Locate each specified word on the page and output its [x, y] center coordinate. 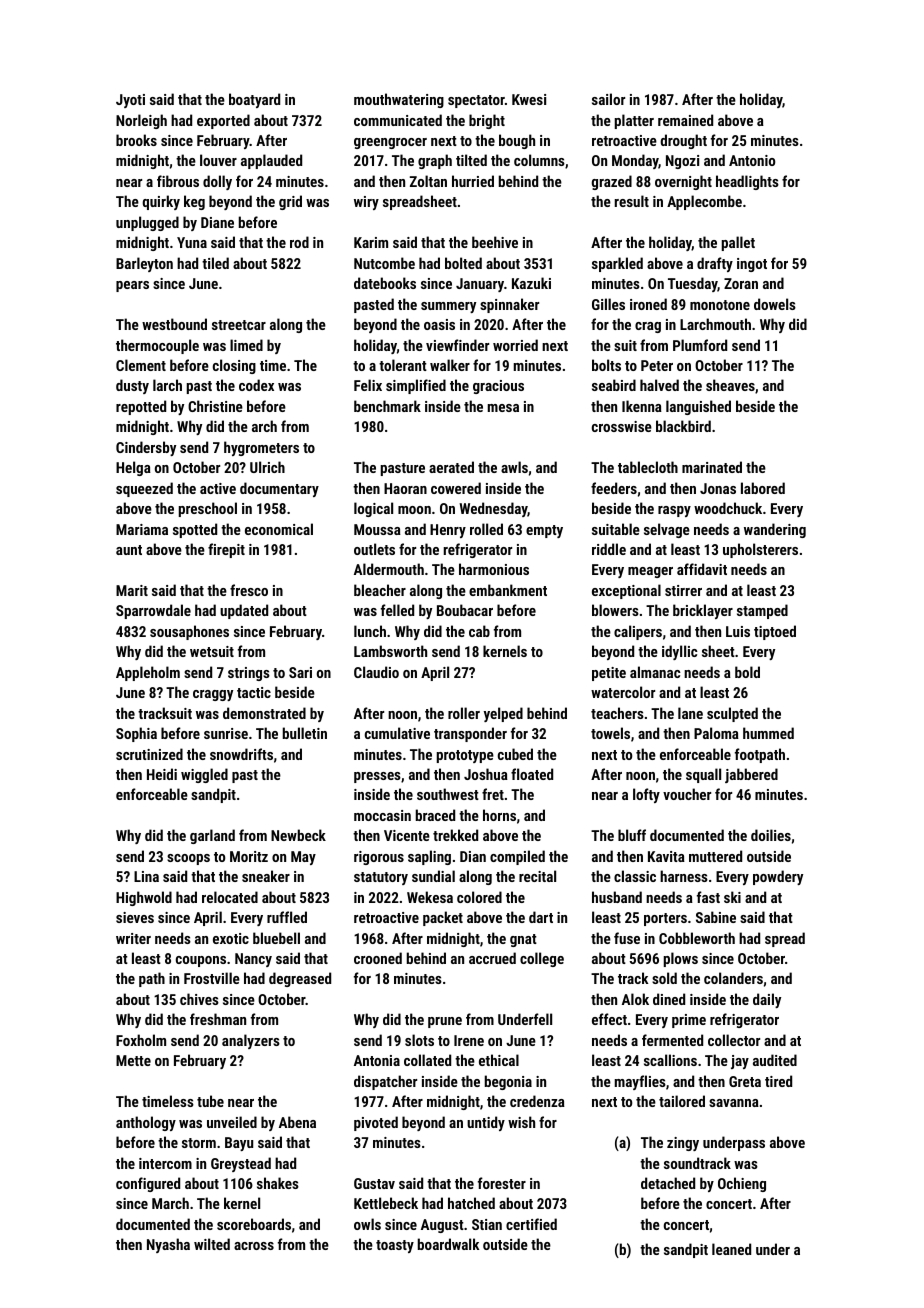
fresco [249, 590]
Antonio [752, 160]
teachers [617, 713]
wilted [212, 1244]
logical [373, 509]
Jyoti [130, 101]
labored [763, 488]
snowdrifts [241, 754]
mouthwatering [399, 100]
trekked [455, 835]
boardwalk [448, 1244]
